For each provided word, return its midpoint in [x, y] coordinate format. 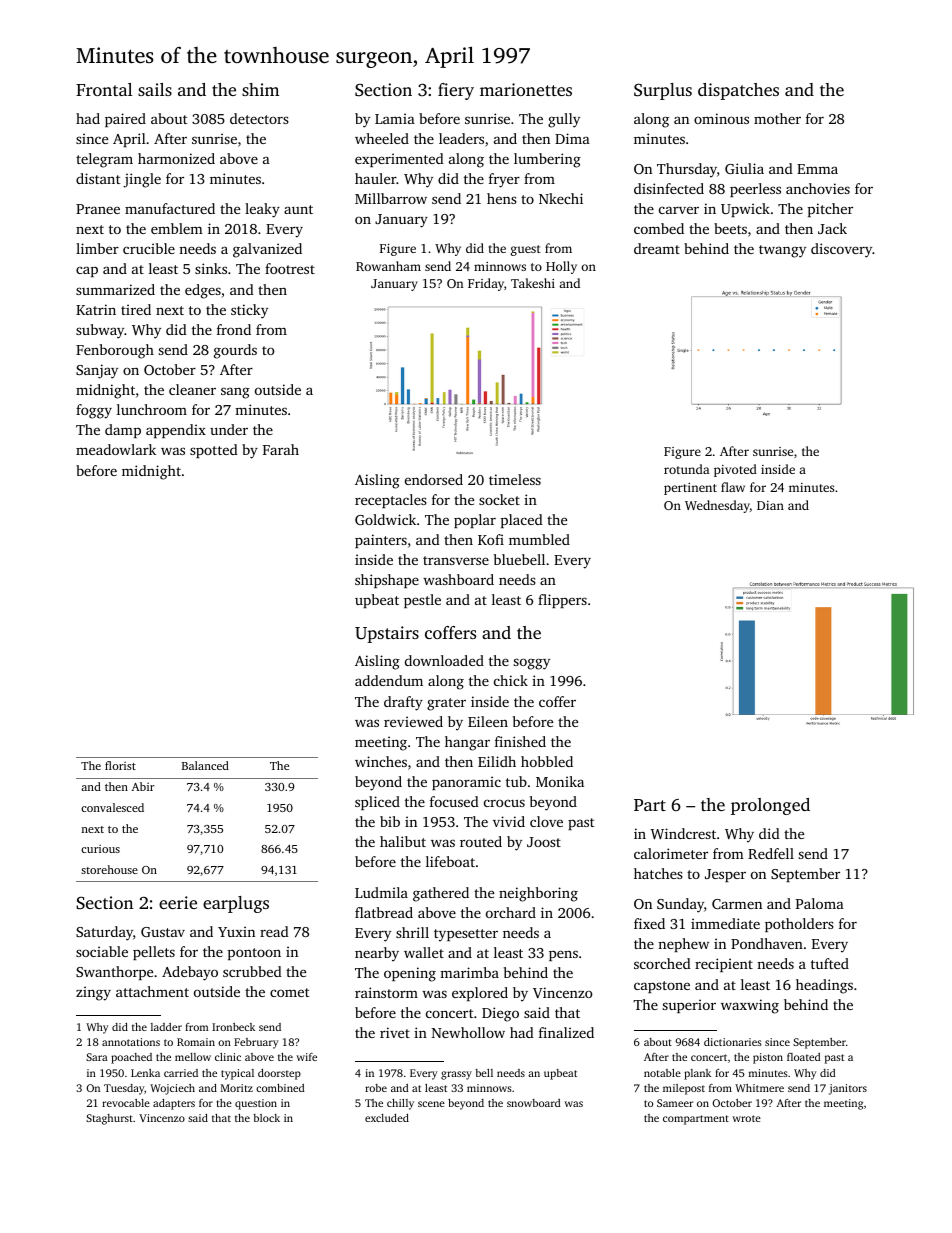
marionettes [526, 89]
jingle [142, 180]
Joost [544, 842]
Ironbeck [233, 1027]
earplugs [236, 904]
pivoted [735, 470]
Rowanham [388, 266]
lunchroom [152, 409]
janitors [848, 1089]
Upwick [745, 210]
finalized [566, 1032]
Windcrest [683, 833]
